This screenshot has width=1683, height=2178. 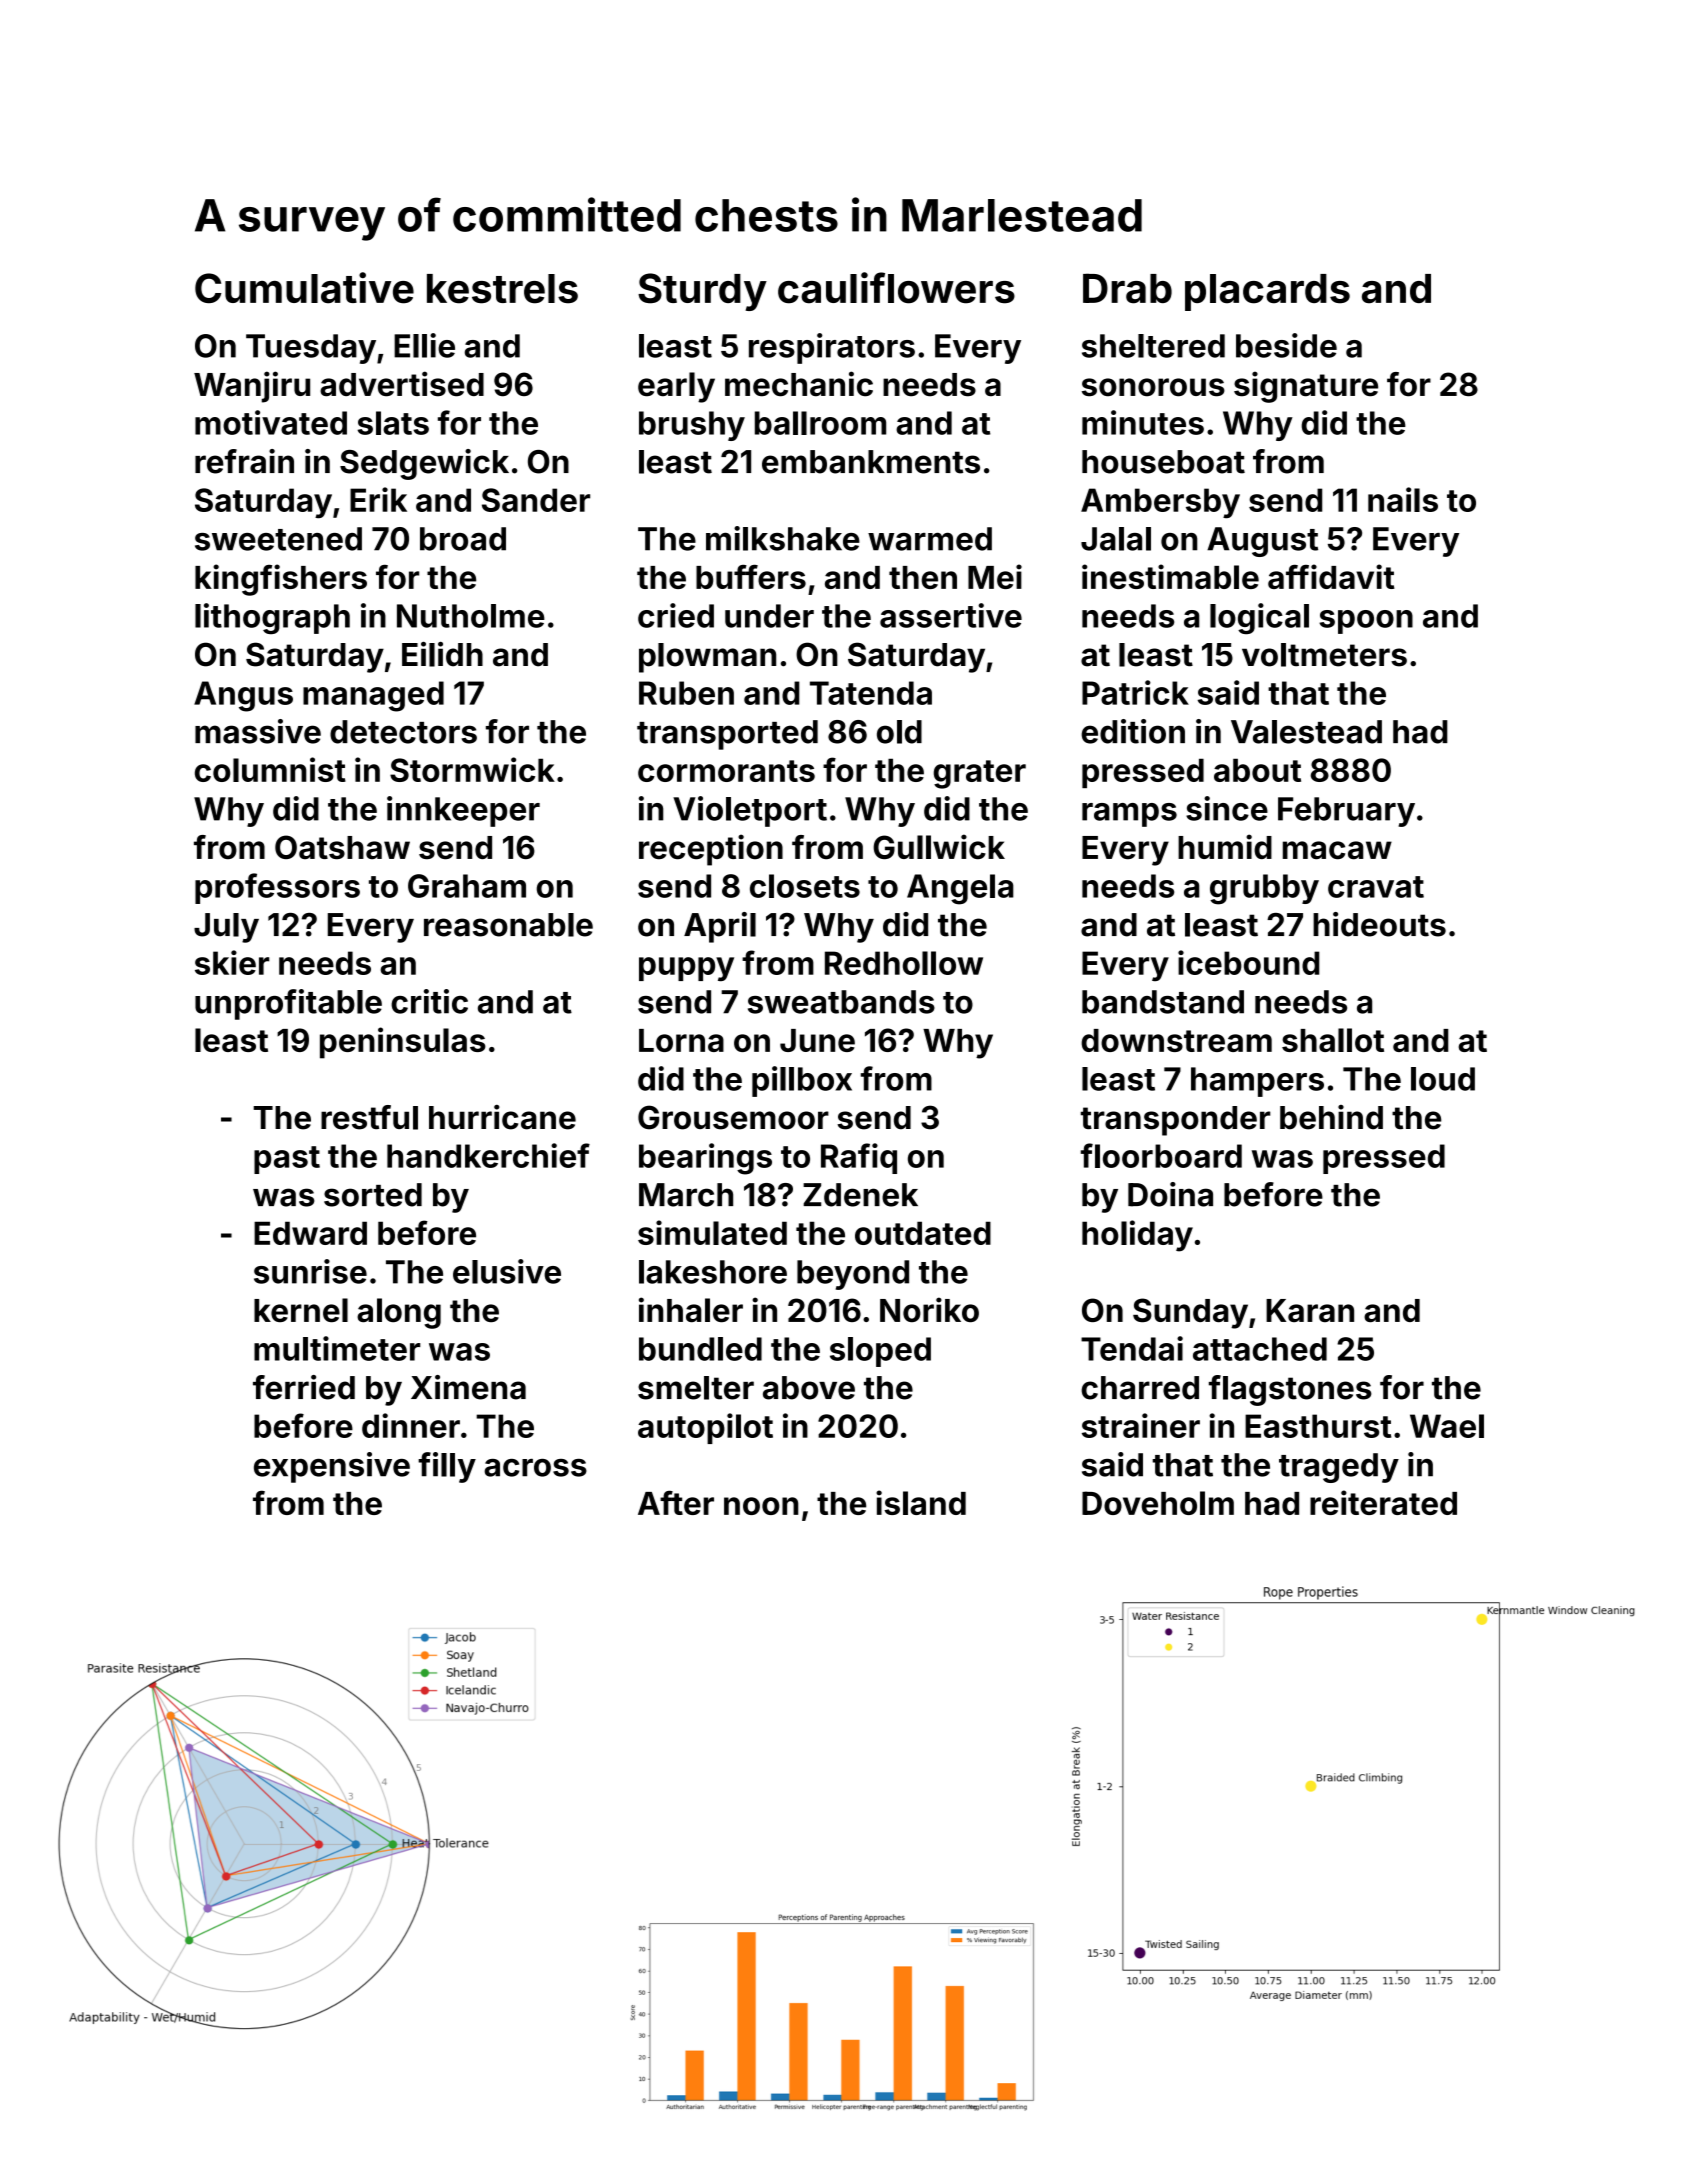 I want to click on Oatshaw, so click(x=342, y=847).
